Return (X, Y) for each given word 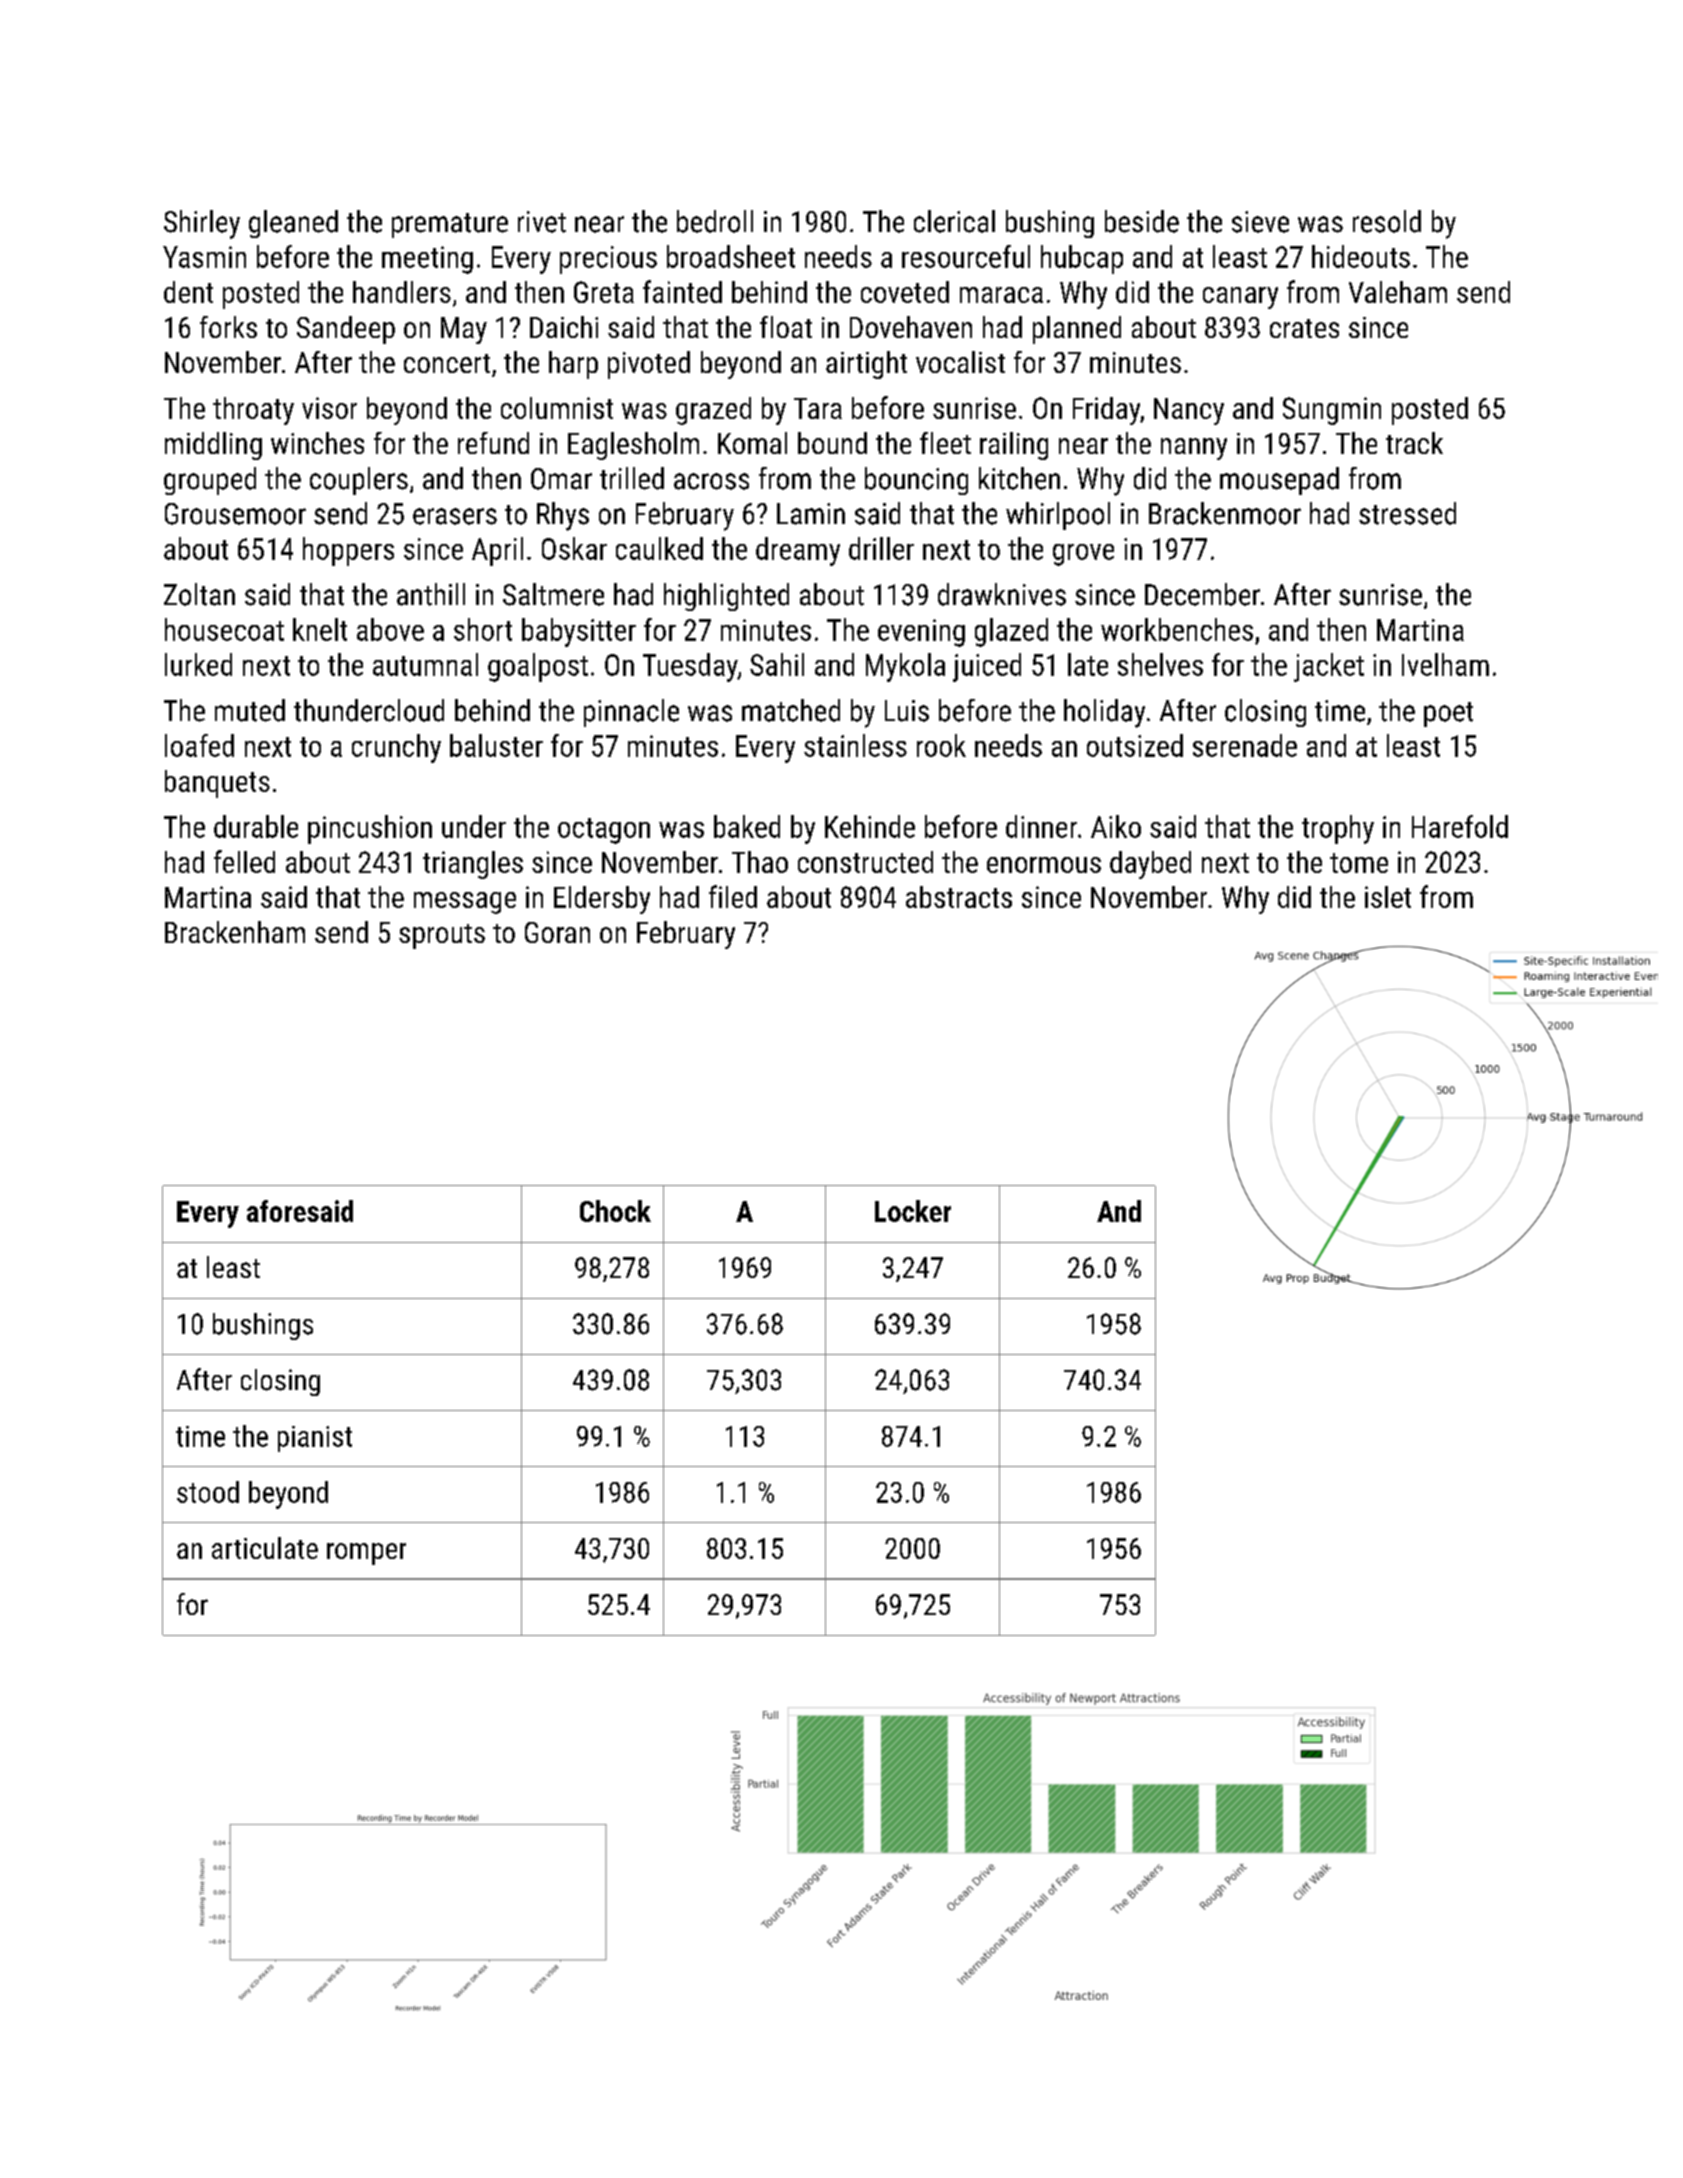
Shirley (202, 224)
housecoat (224, 629)
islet (1388, 897)
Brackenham (235, 932)
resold (1387, 221)
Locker (913, 1211)
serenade (1245, 745)
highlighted (726, 597)
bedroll (715, 221)
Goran (557, 932)
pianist (315, 1439)
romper (366, 1554)
